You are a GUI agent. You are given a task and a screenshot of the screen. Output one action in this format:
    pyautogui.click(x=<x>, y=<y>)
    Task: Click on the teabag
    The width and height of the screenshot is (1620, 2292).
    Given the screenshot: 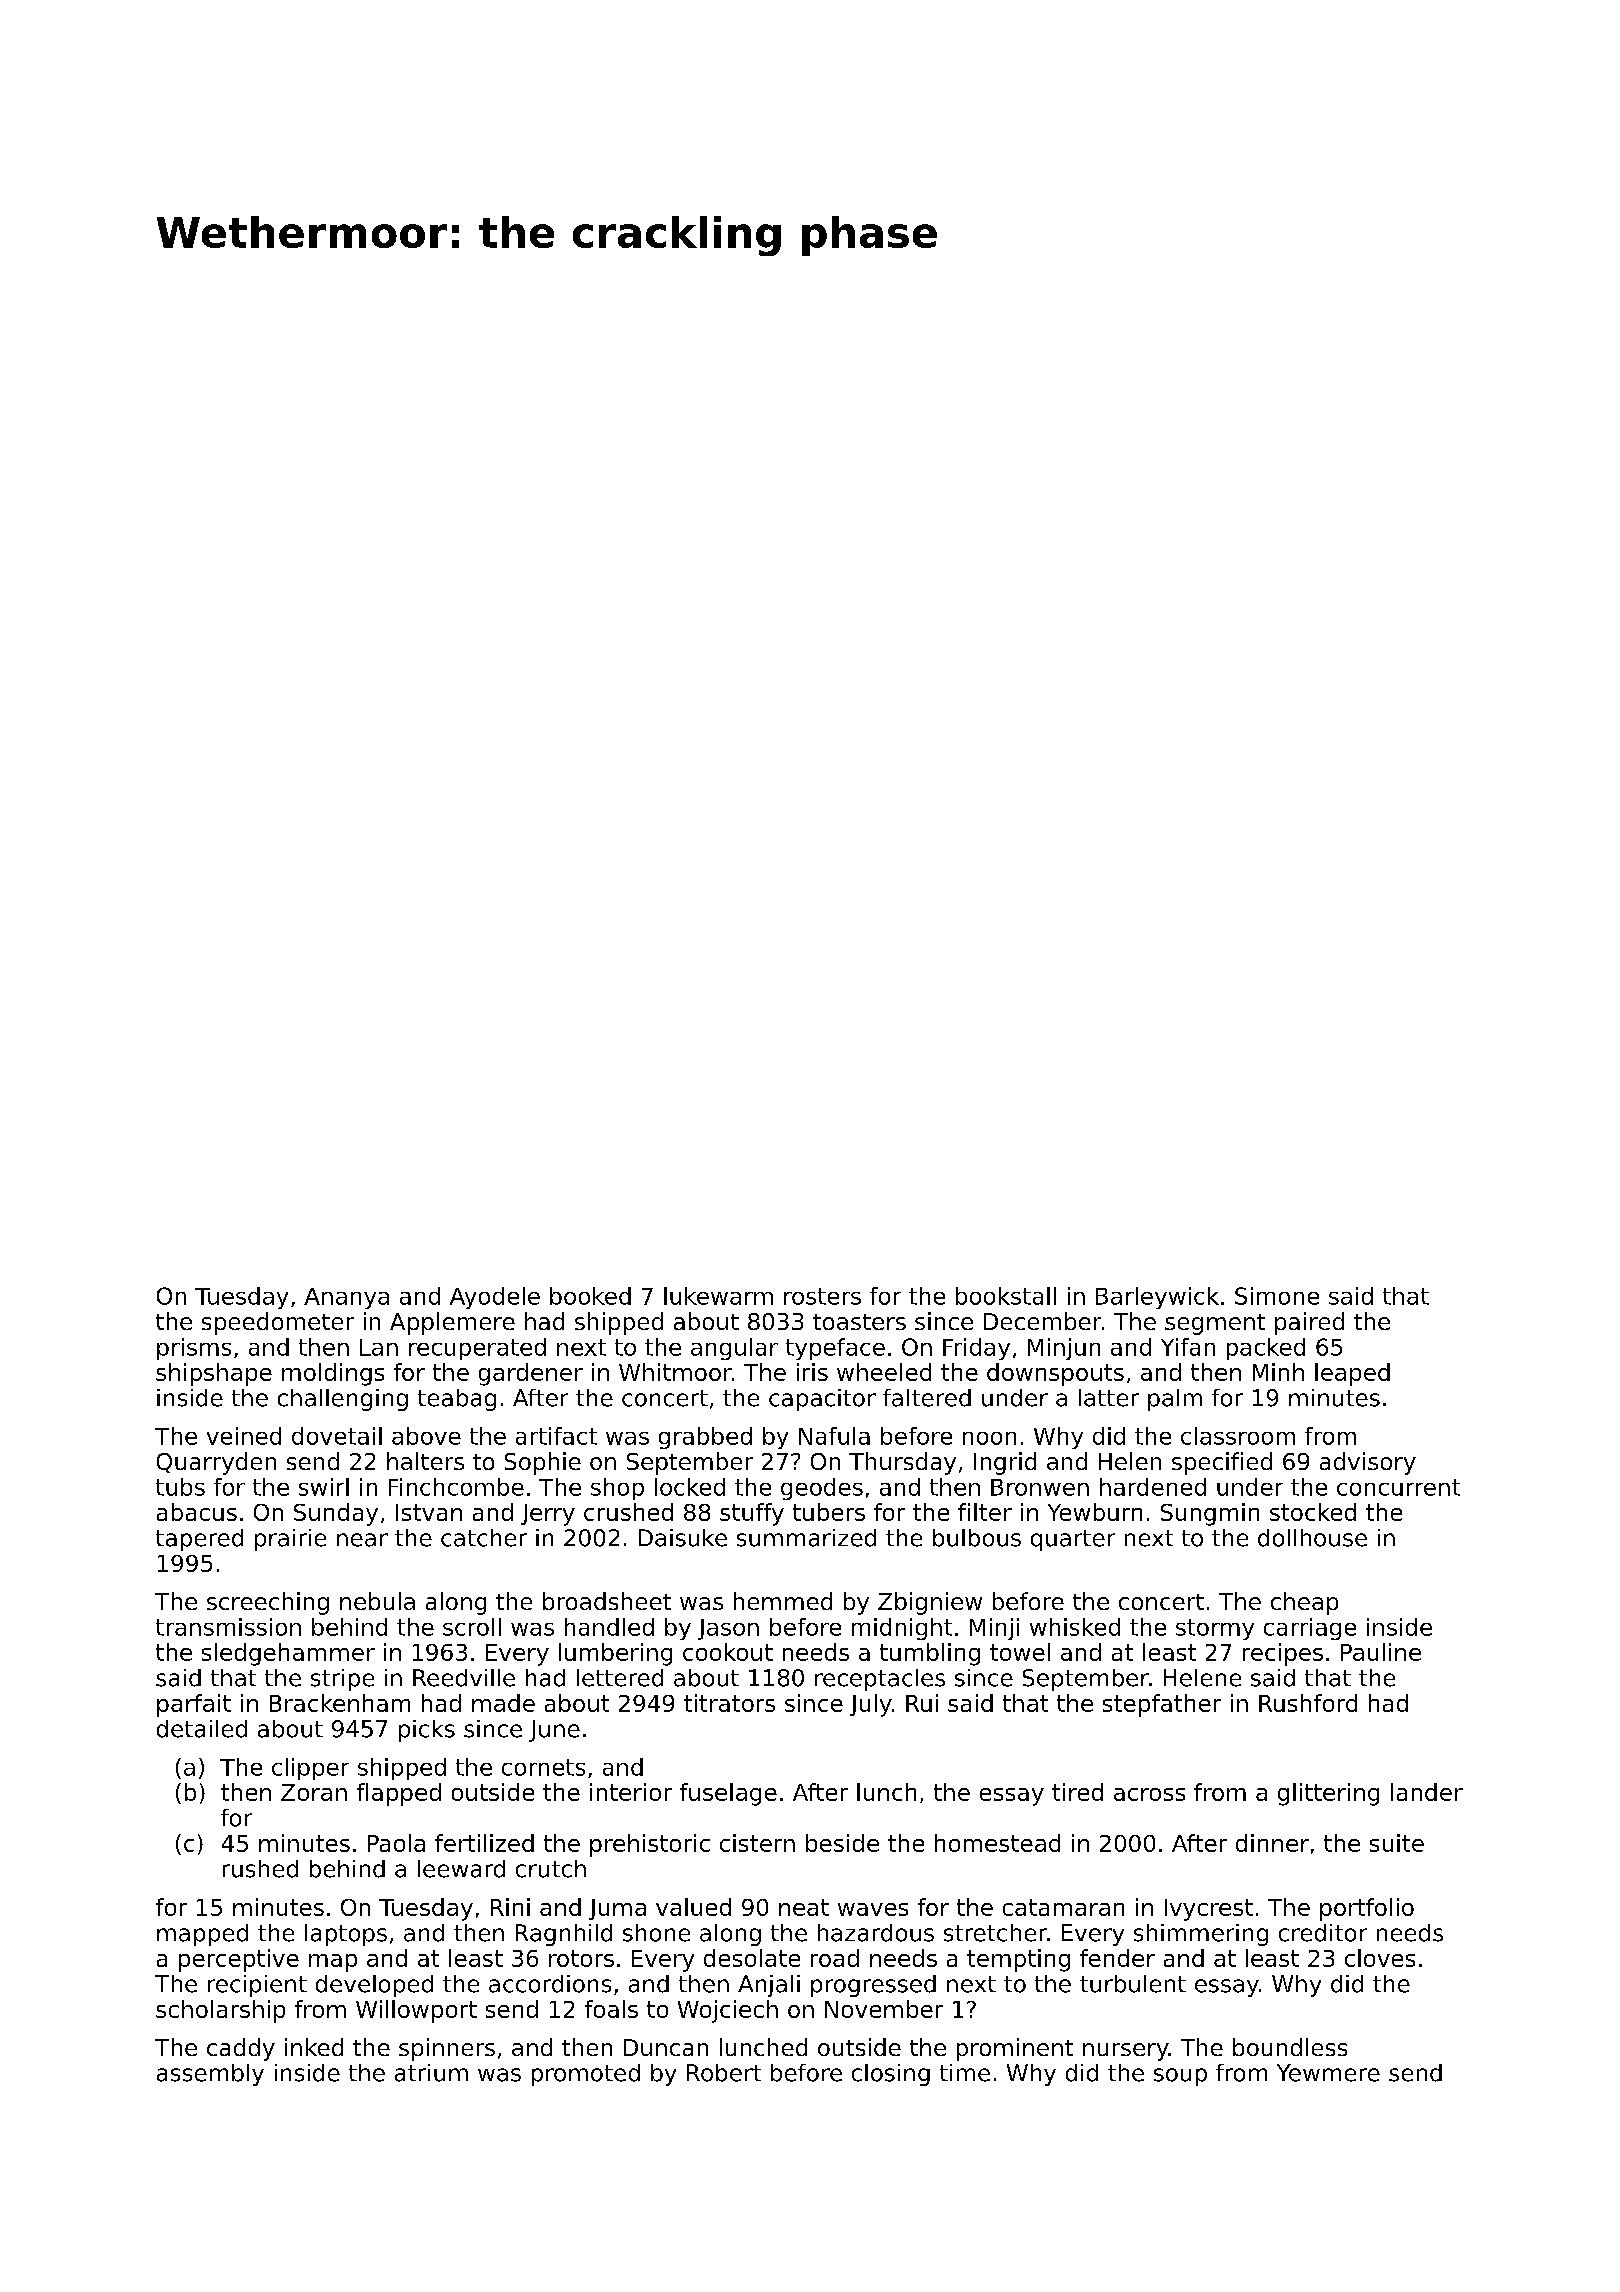 What is the action you would take?
    pyautogui.click(x=457, y=1400)
